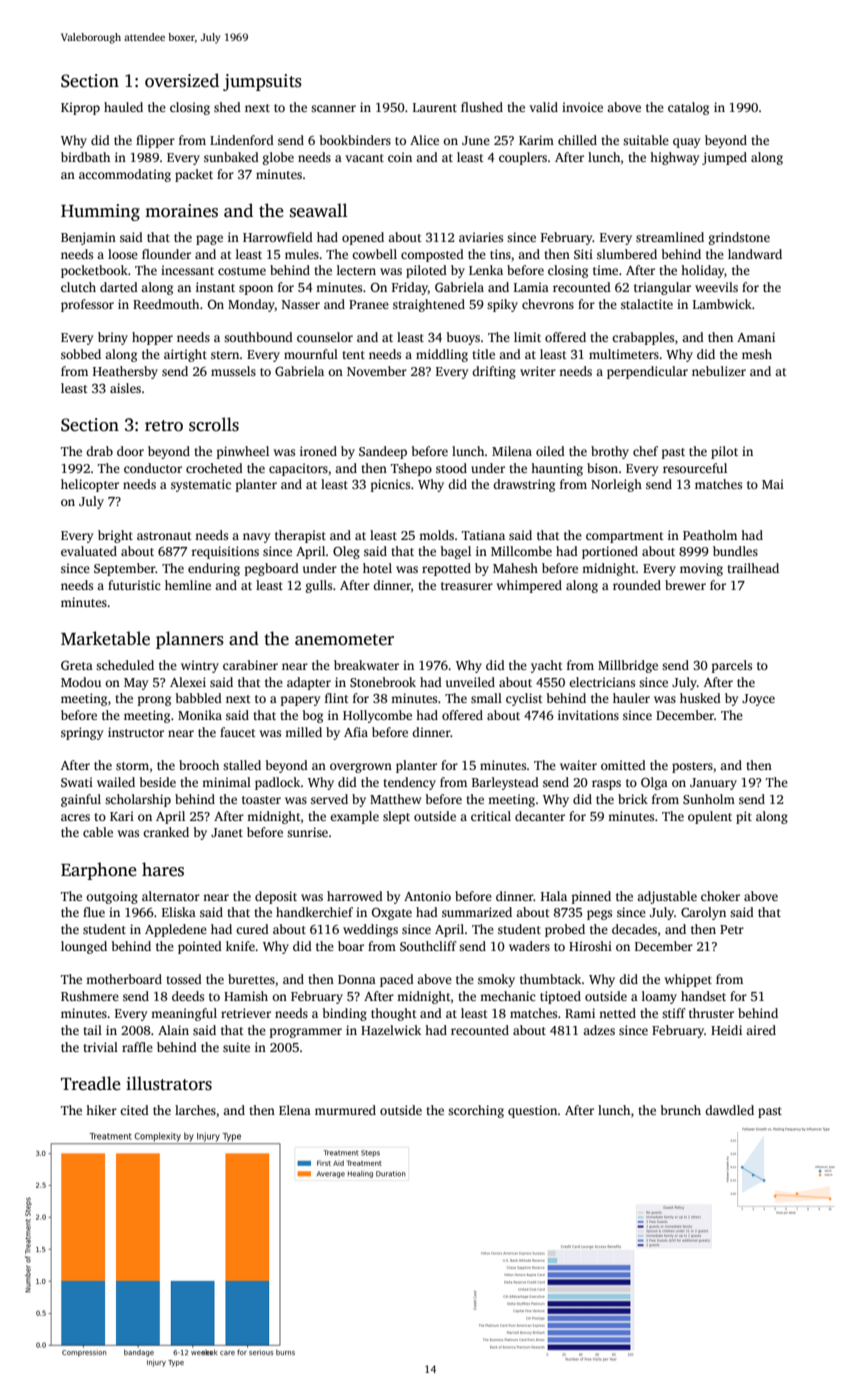 Image resolution: width=849 pixels, height=1400 pixels. Describe the element at coordinates (80, 108) in the screenshot. I see `Kiprop` at that location.
